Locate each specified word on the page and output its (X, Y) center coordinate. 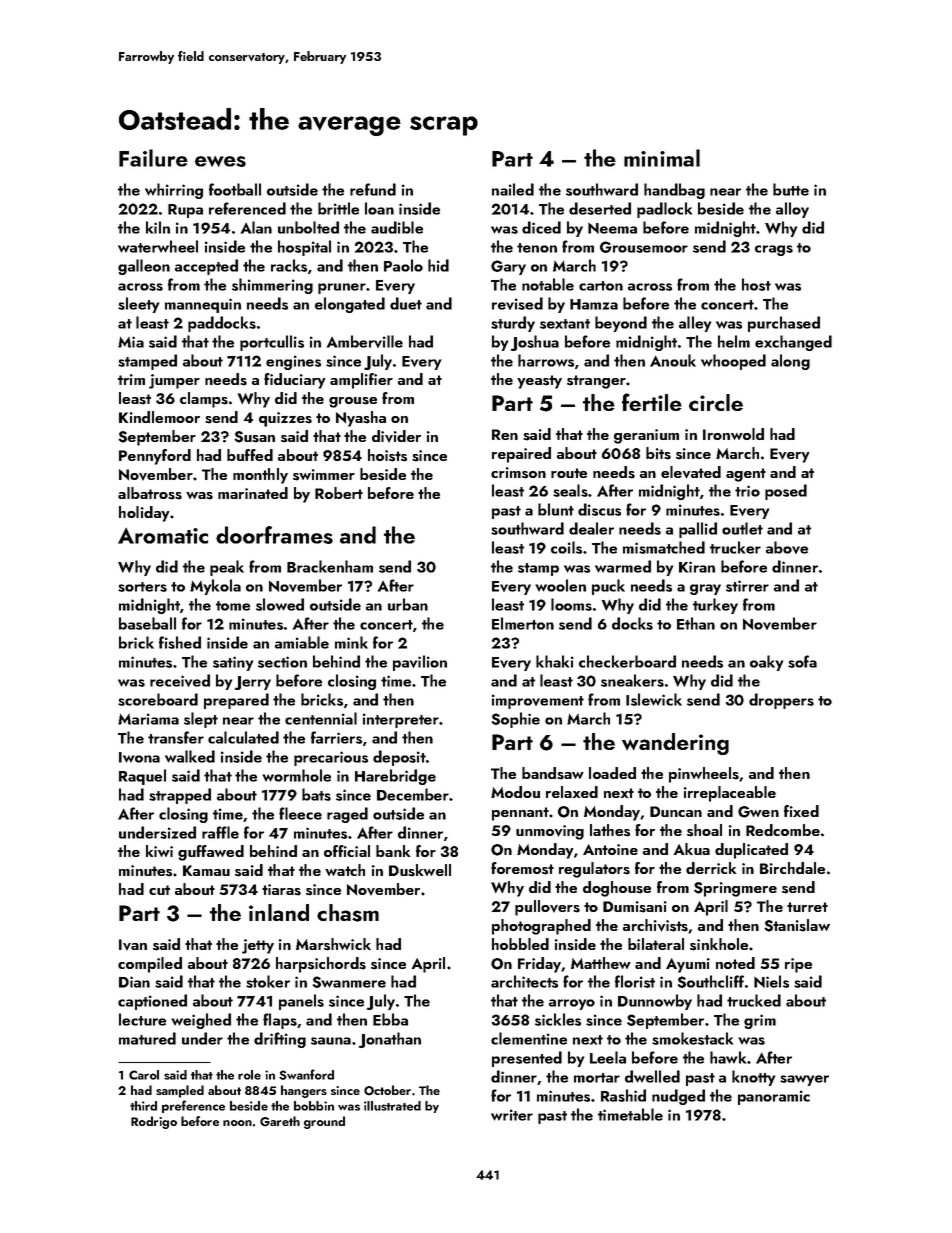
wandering (675, 744)
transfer (176, 737)
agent (746, 475)
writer (512, 1115)
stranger (596, 382)
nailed (513, 189)
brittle (338, 208)
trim (131, 379)
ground (324, 1122)
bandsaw (553, 773)
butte (791, 189)
